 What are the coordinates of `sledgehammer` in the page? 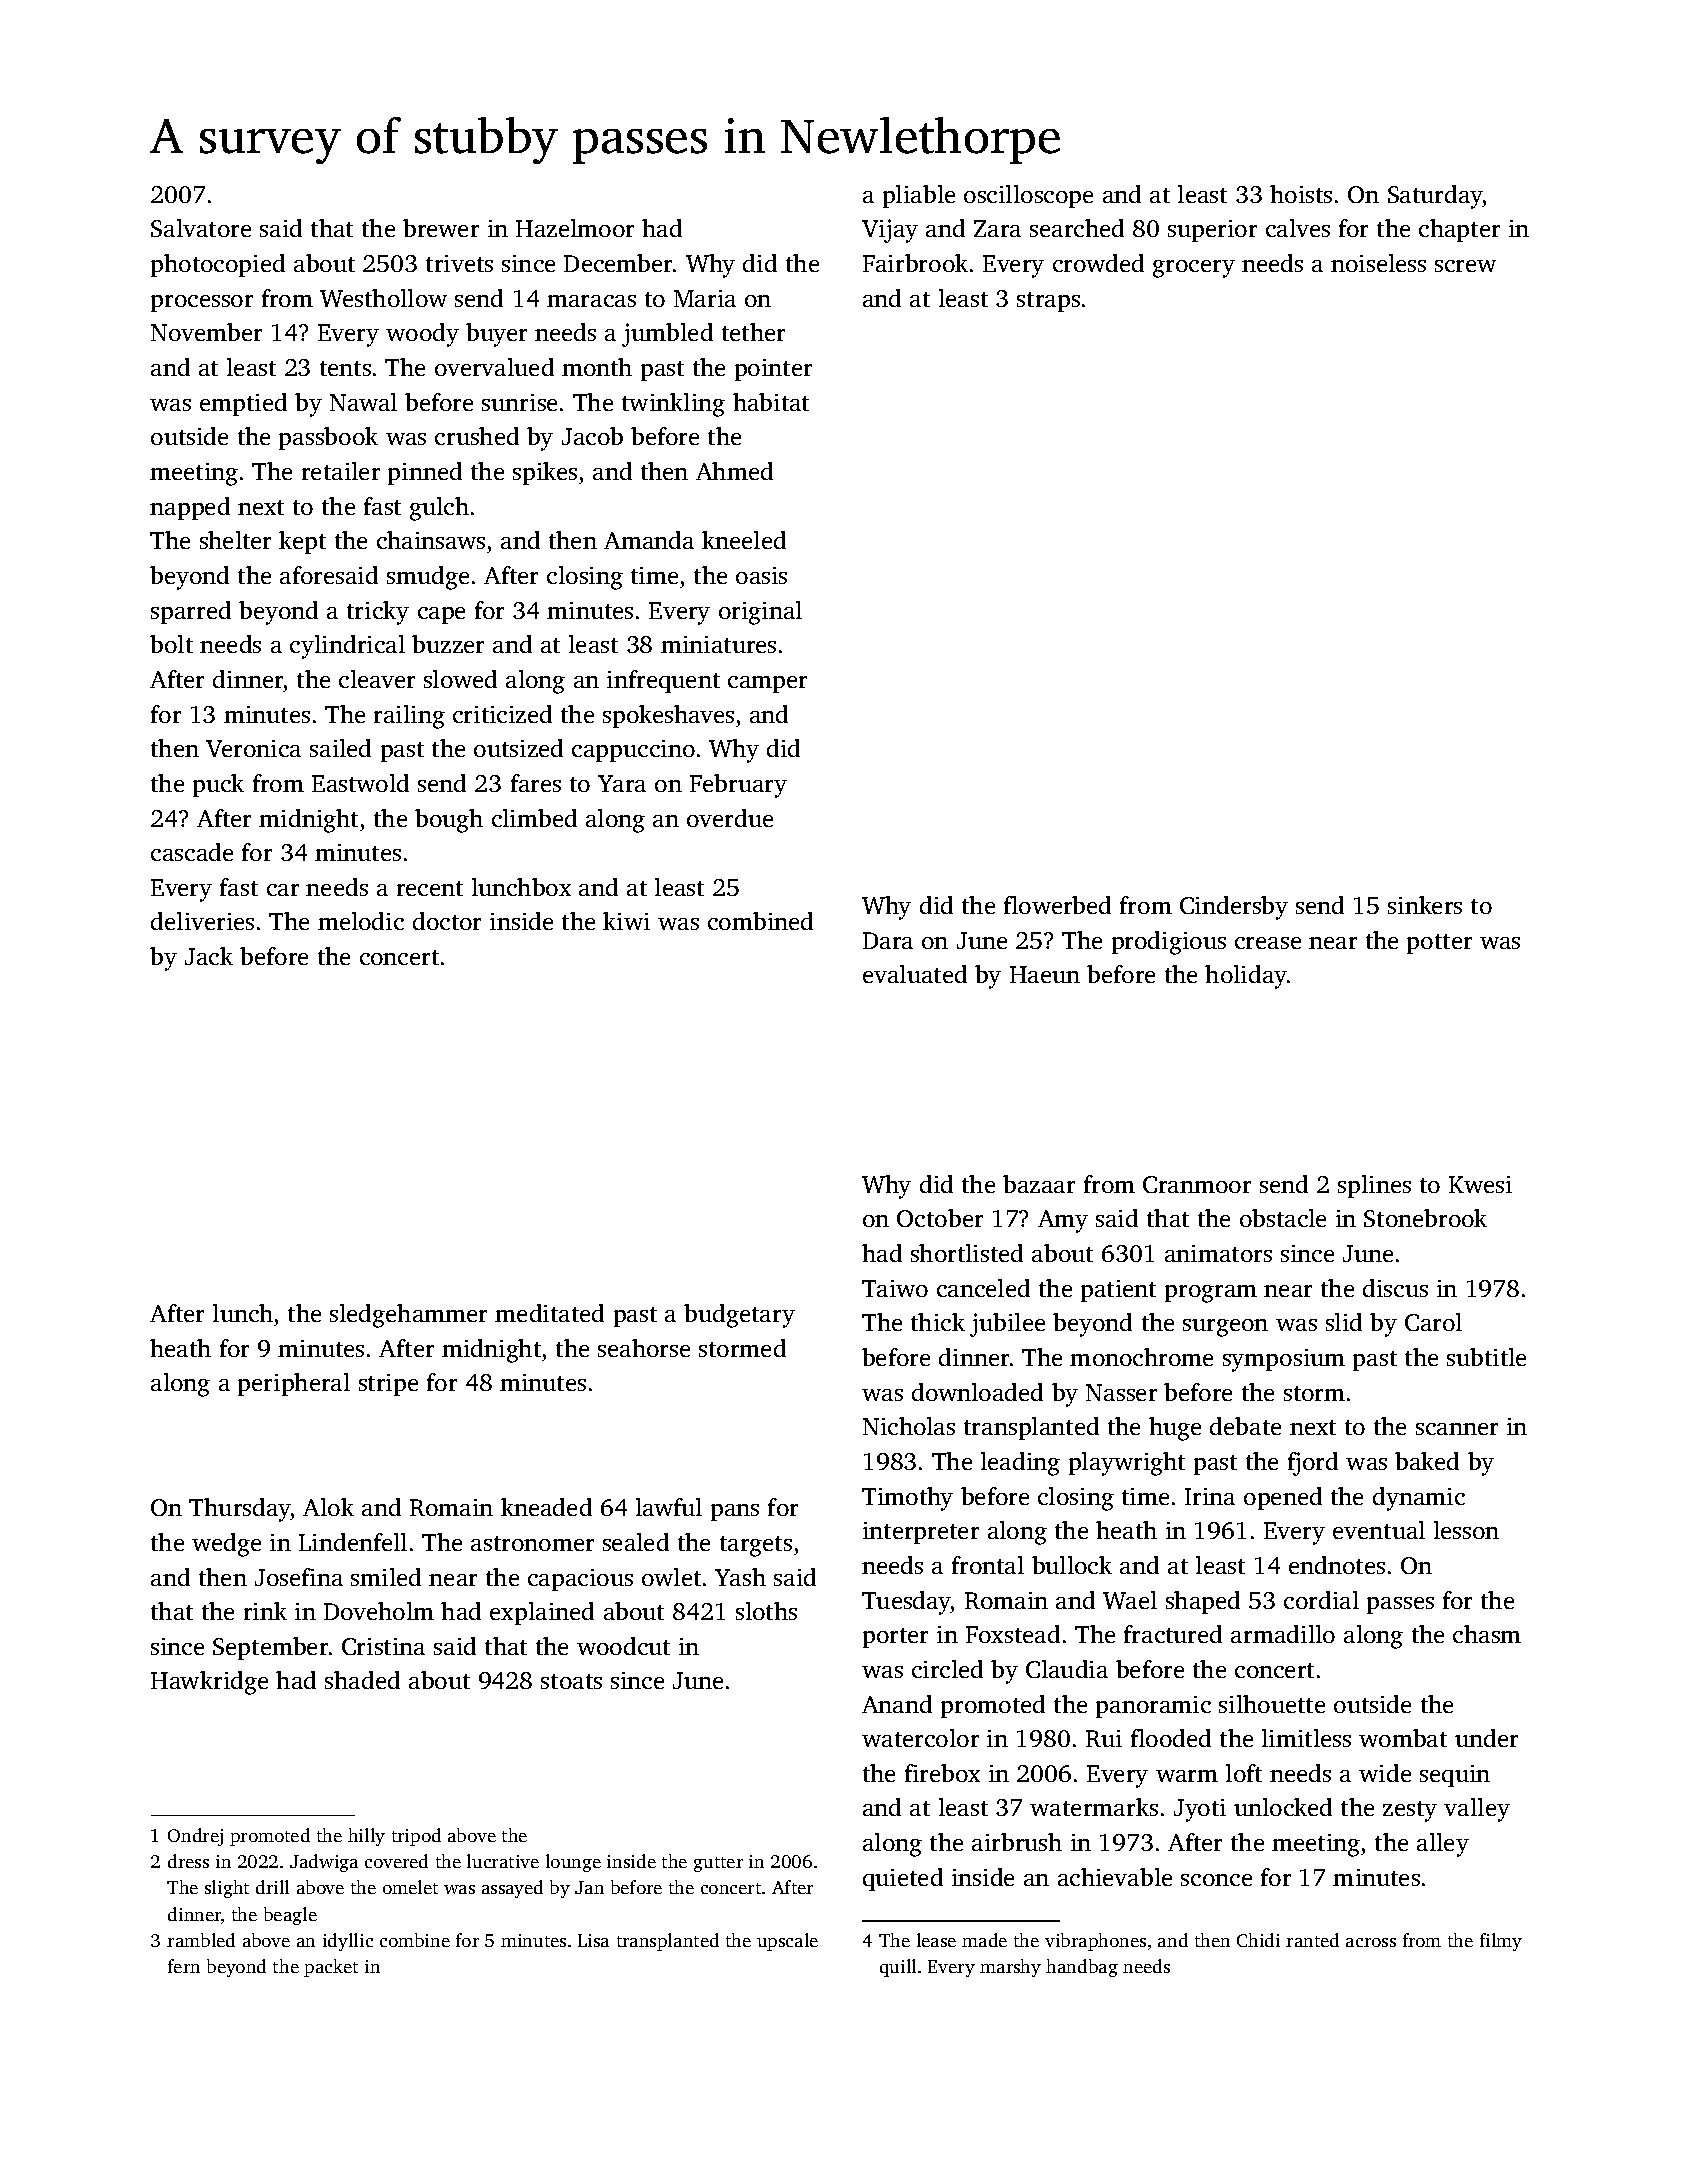 It's located at (408, 1316).
